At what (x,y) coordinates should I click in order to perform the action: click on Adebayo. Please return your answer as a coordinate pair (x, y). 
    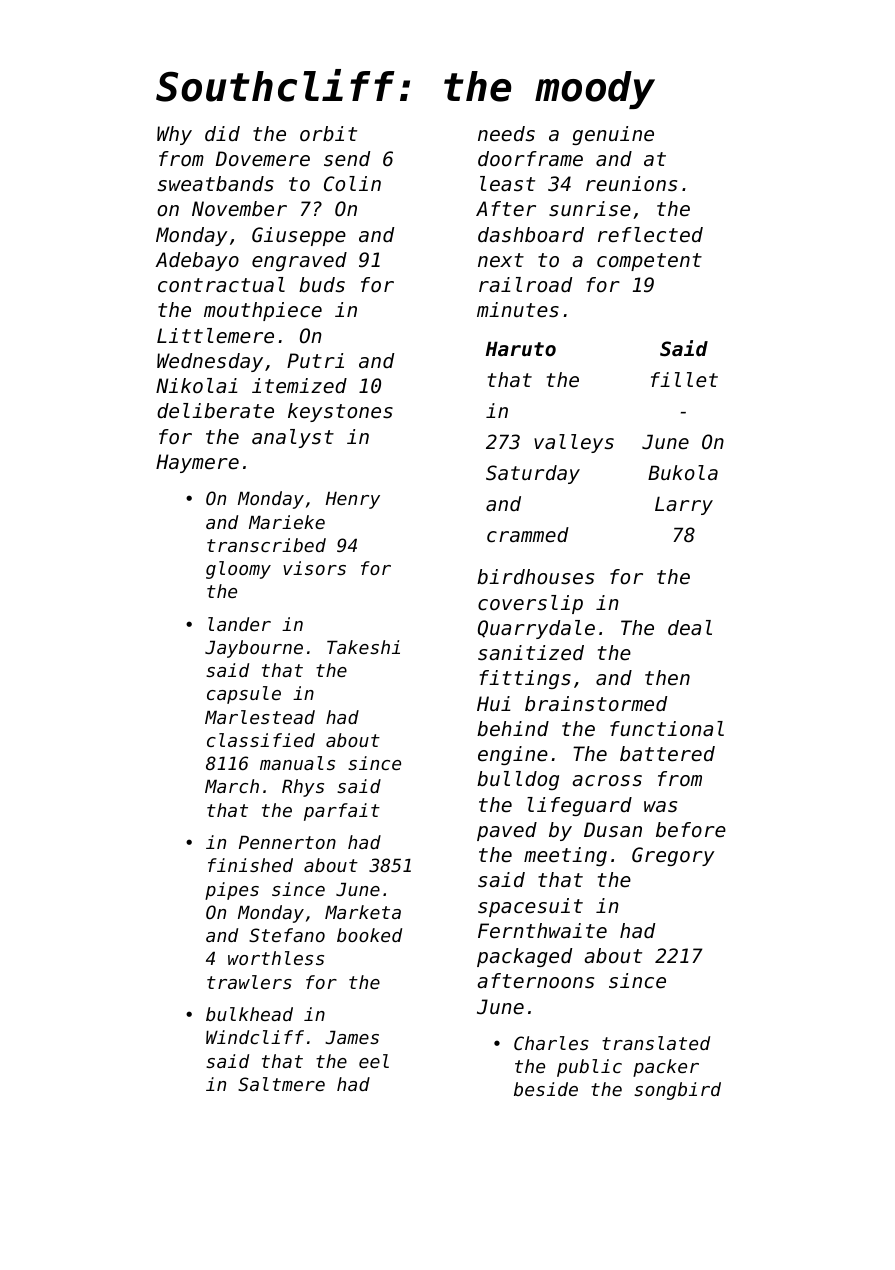
    Looking at the image, I should click on (197, 261).
